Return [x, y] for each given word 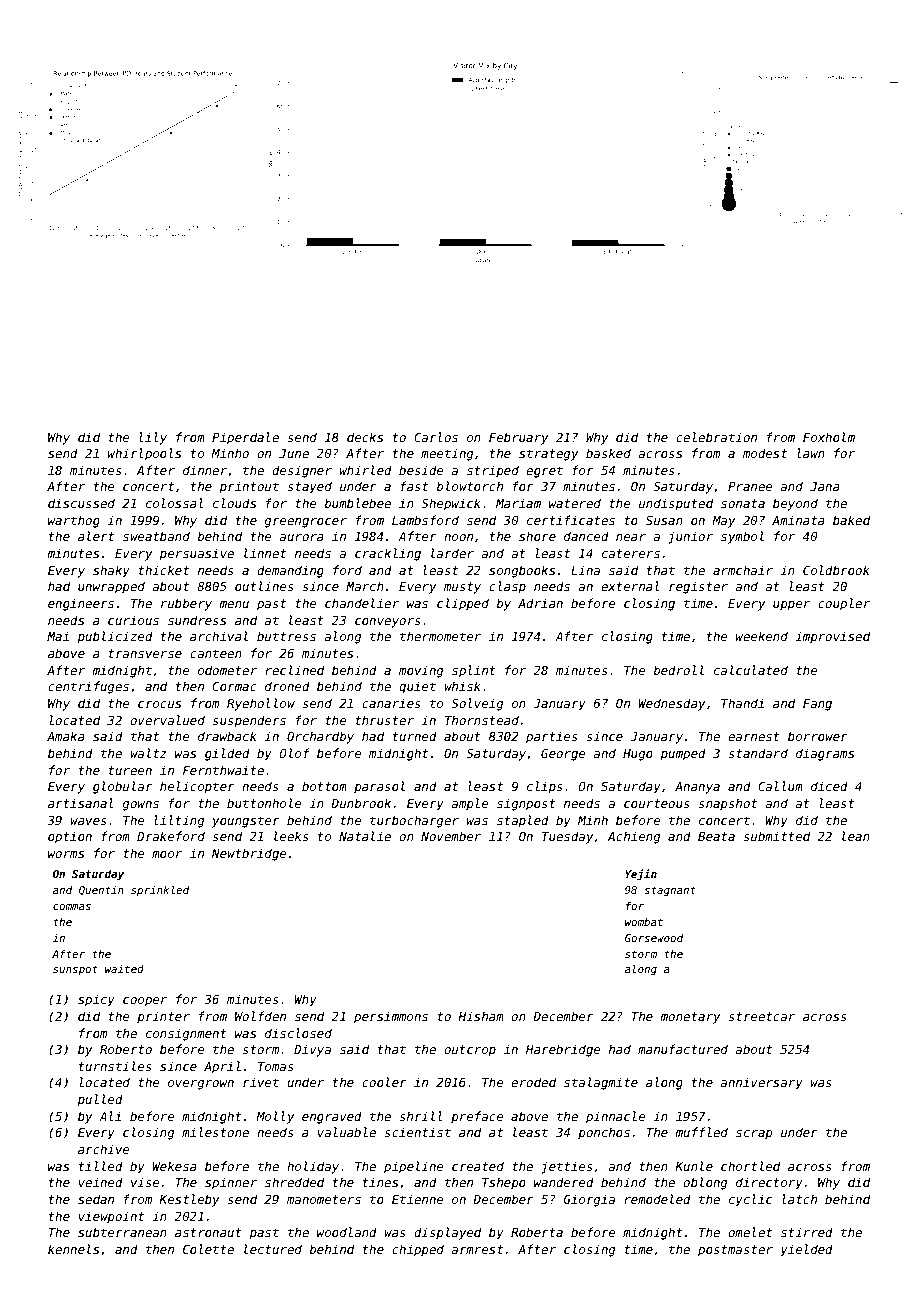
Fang [817, 705]
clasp [507, 587]
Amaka [66, 736]
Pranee [750, 486]
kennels [73, 1249]
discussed [81, 503]
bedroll [678, 670]
